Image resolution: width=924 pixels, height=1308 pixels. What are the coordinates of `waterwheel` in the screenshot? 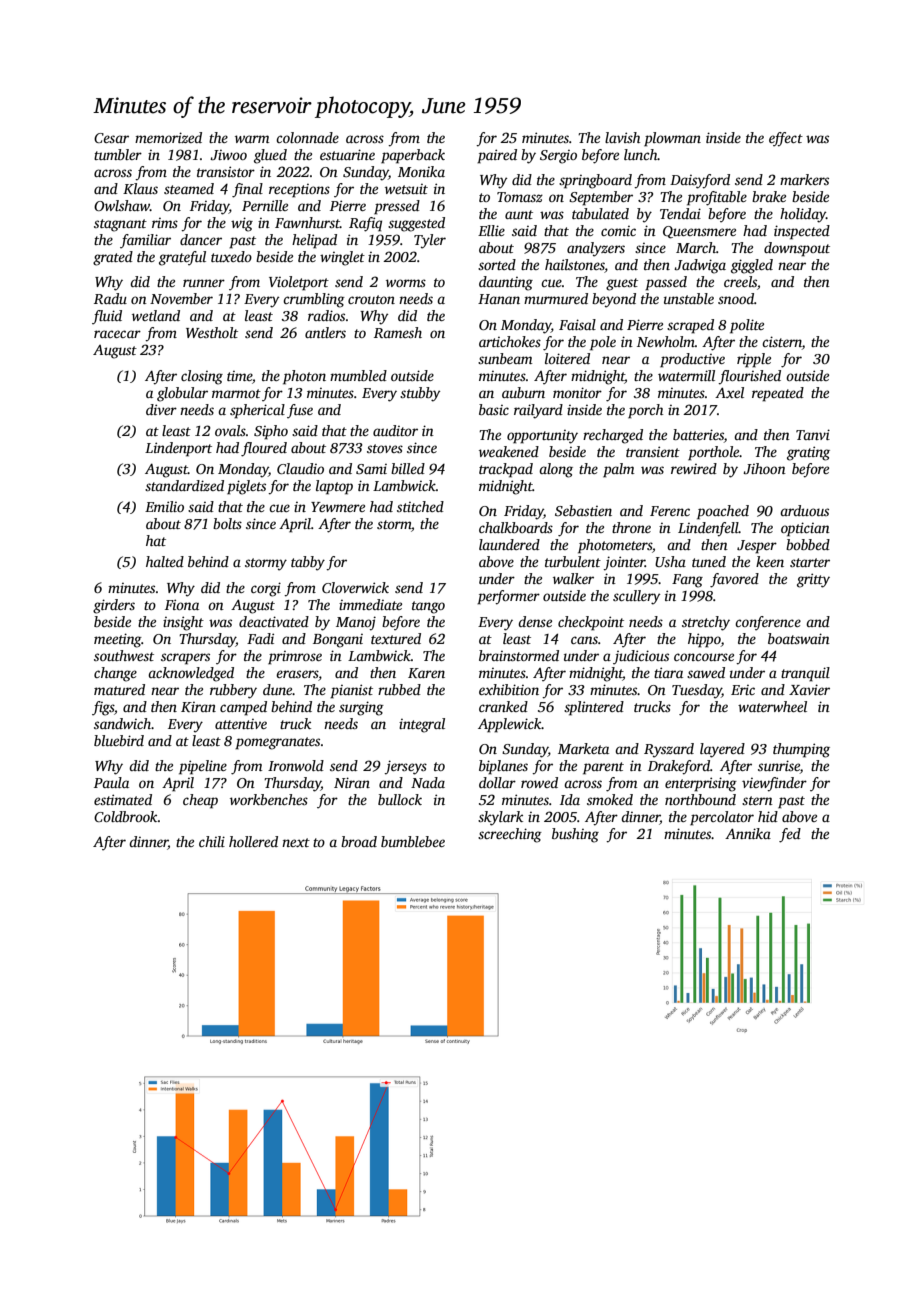 It's located at (772, 706).
